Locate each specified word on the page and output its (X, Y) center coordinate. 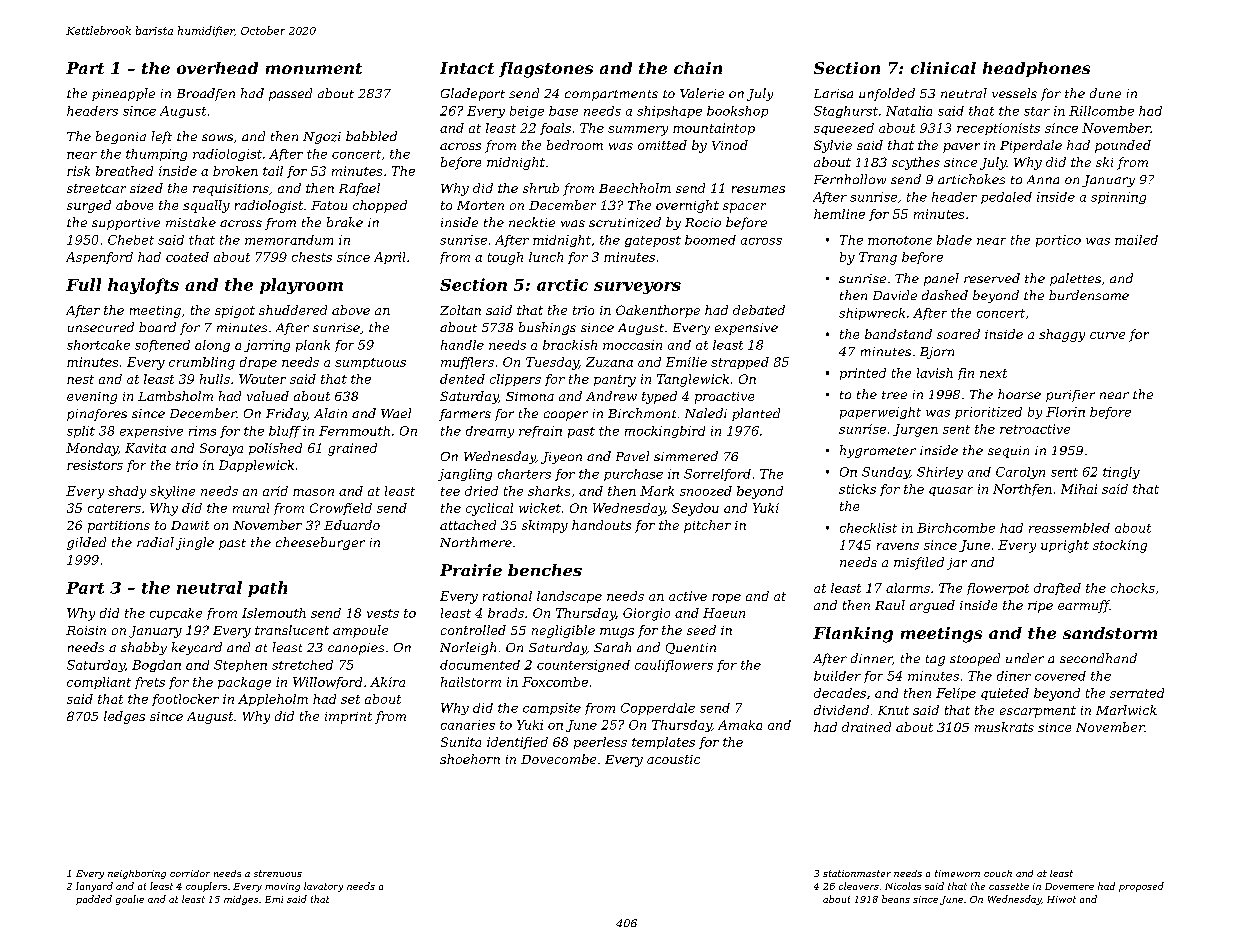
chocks (1133, 588)
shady (127, 492)
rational (507, 596)
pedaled (1006, 198)
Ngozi (322, 138)
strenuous (278, 873)
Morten (480, 205)
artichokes (971, 179)
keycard (197, 648)
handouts (601, 525)
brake (345, 222)
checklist (868, 528)
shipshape (669, 112)
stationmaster (857, 873)
